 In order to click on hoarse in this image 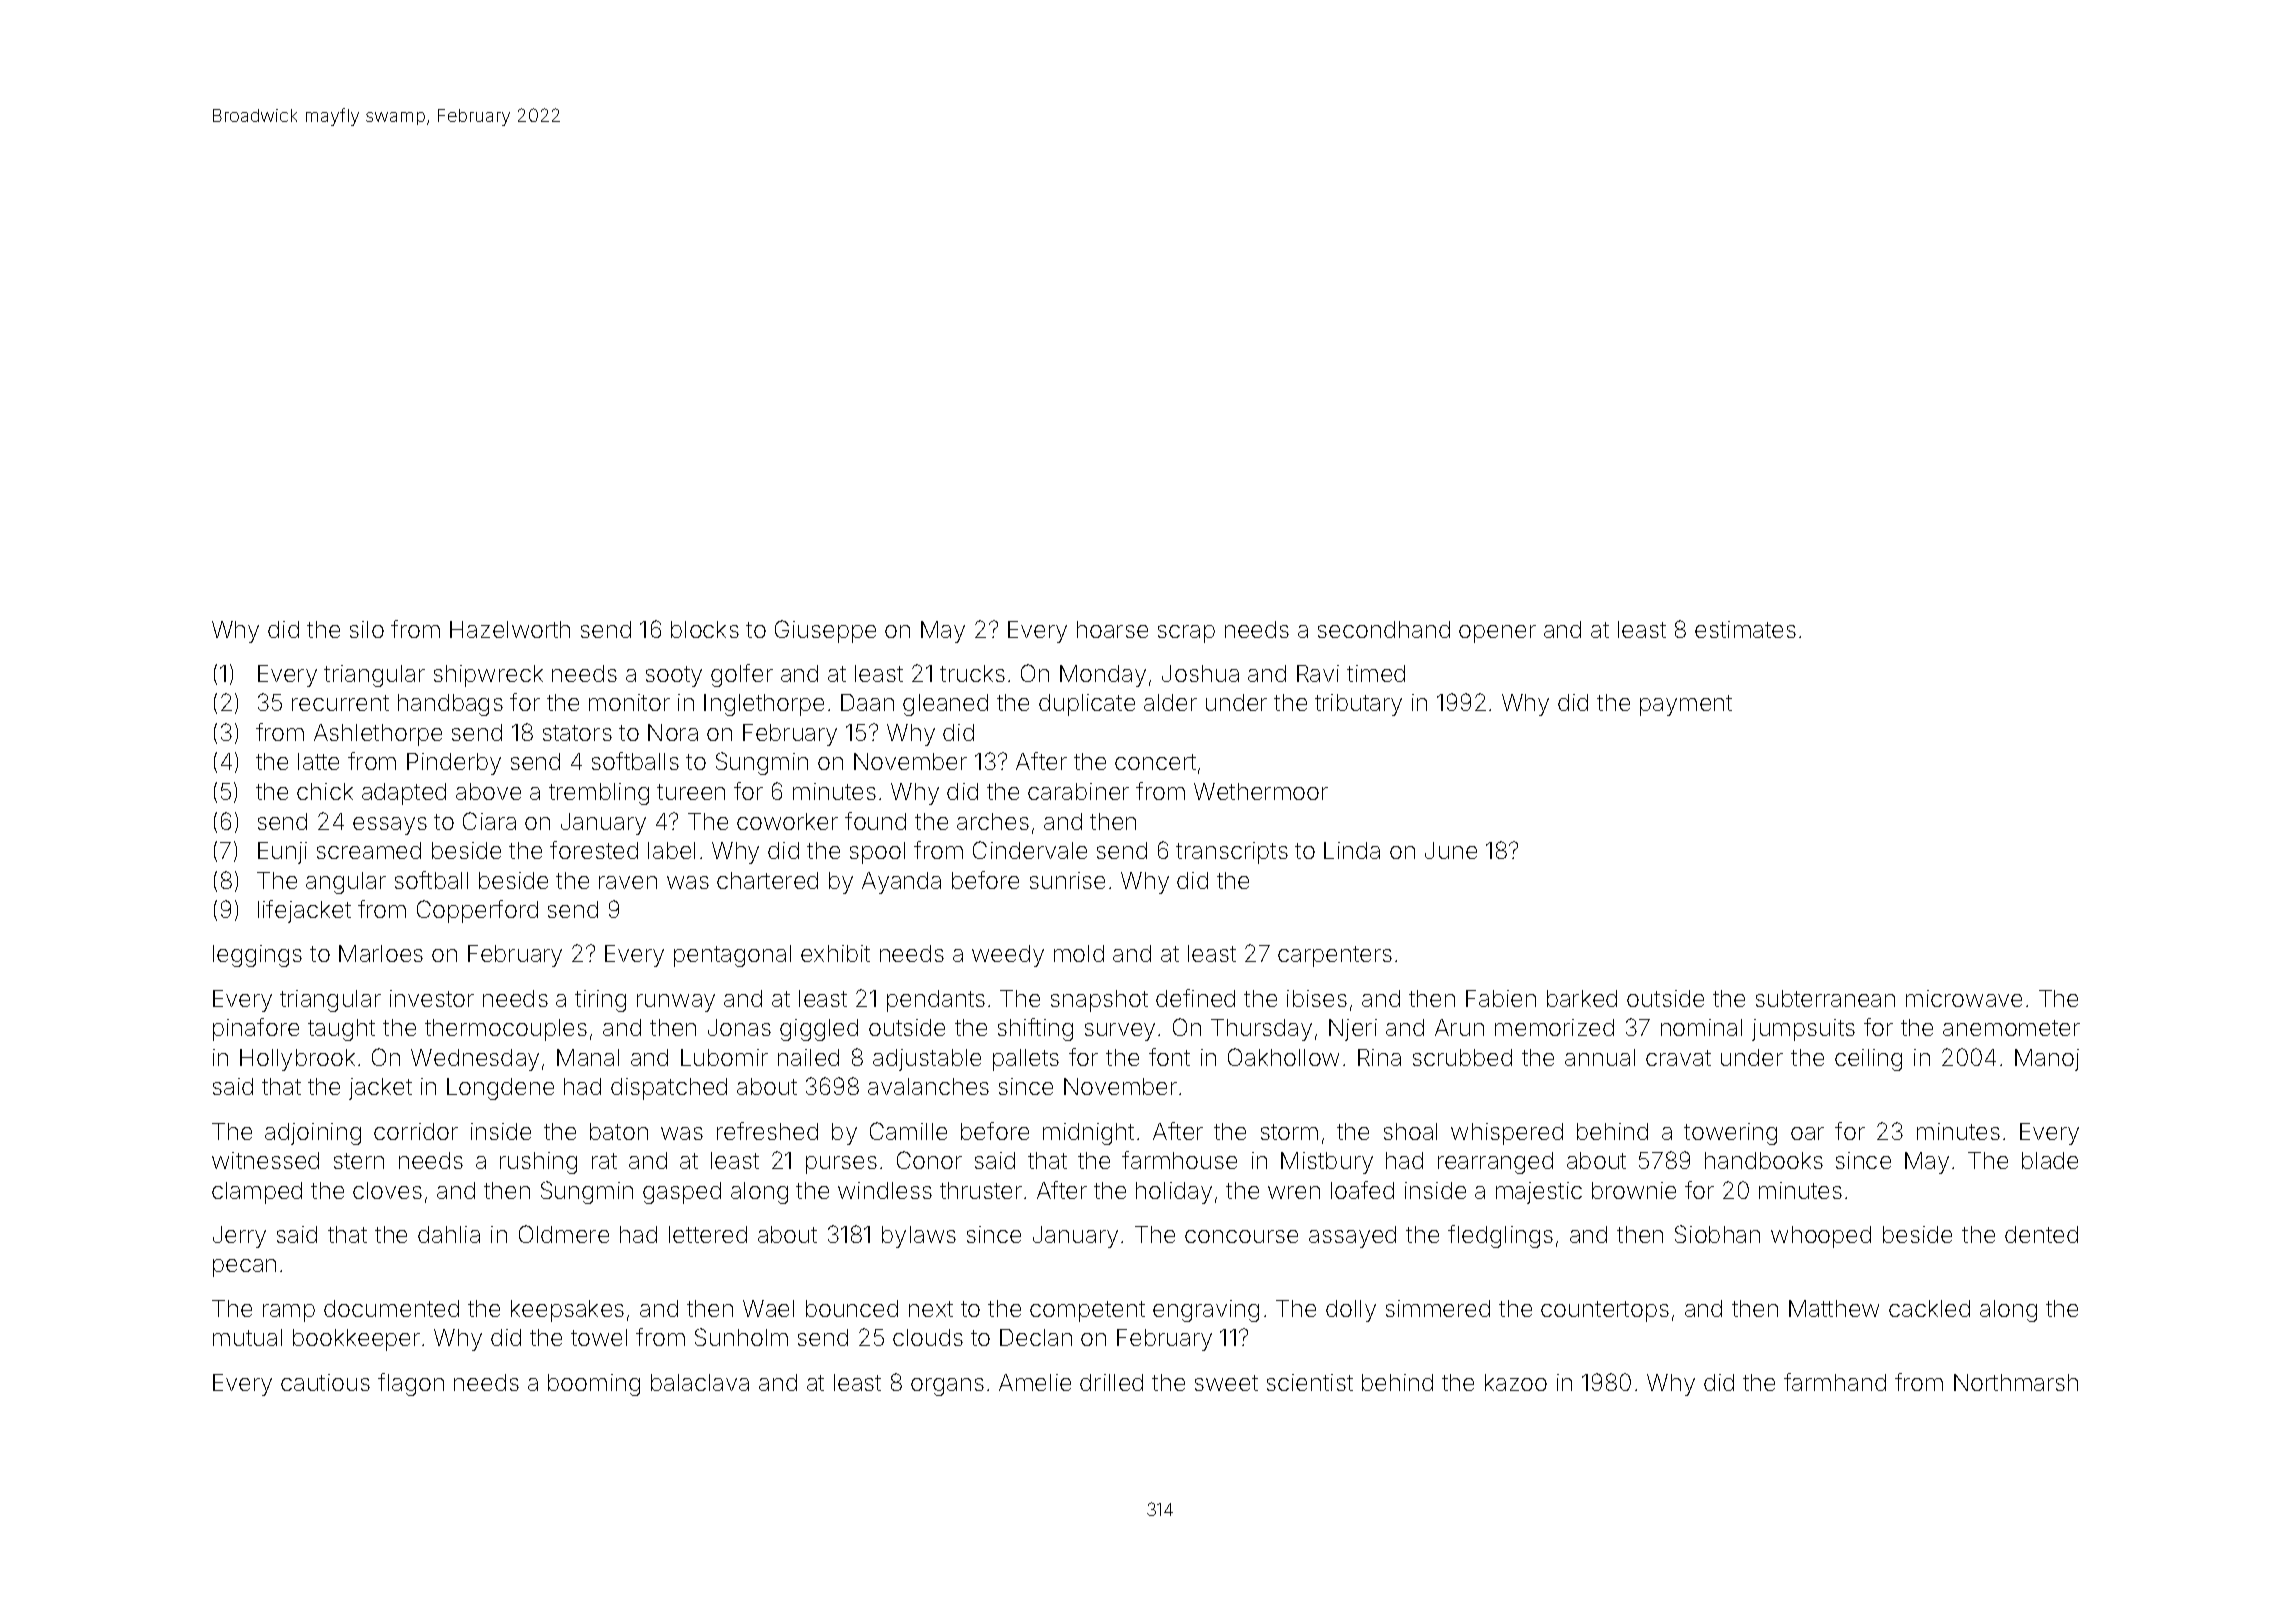, I will do `click(1112, 629)`.
